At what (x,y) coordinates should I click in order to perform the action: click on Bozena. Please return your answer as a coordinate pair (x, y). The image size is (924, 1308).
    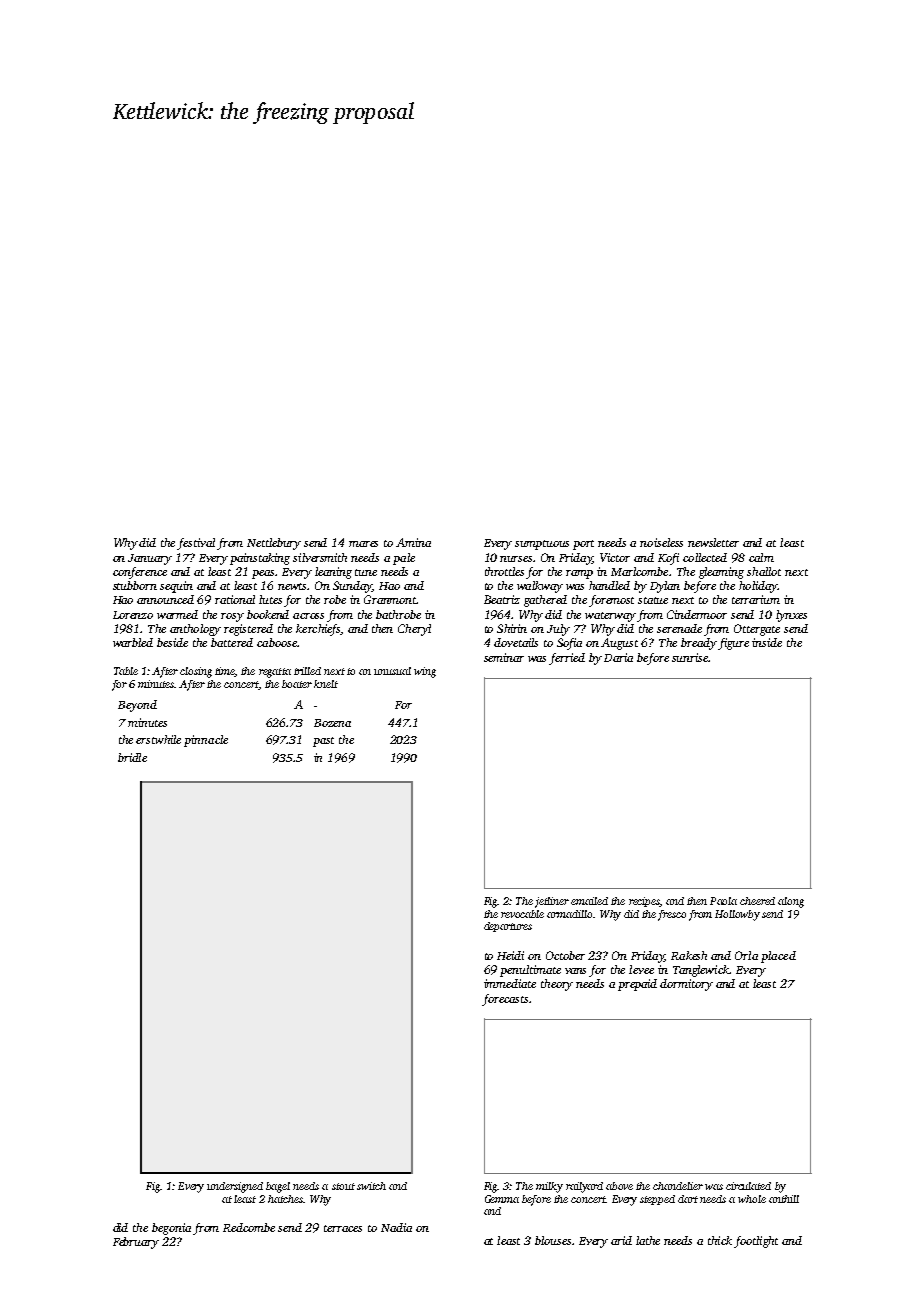
    Looking at the image, I should click on (332, 723).
